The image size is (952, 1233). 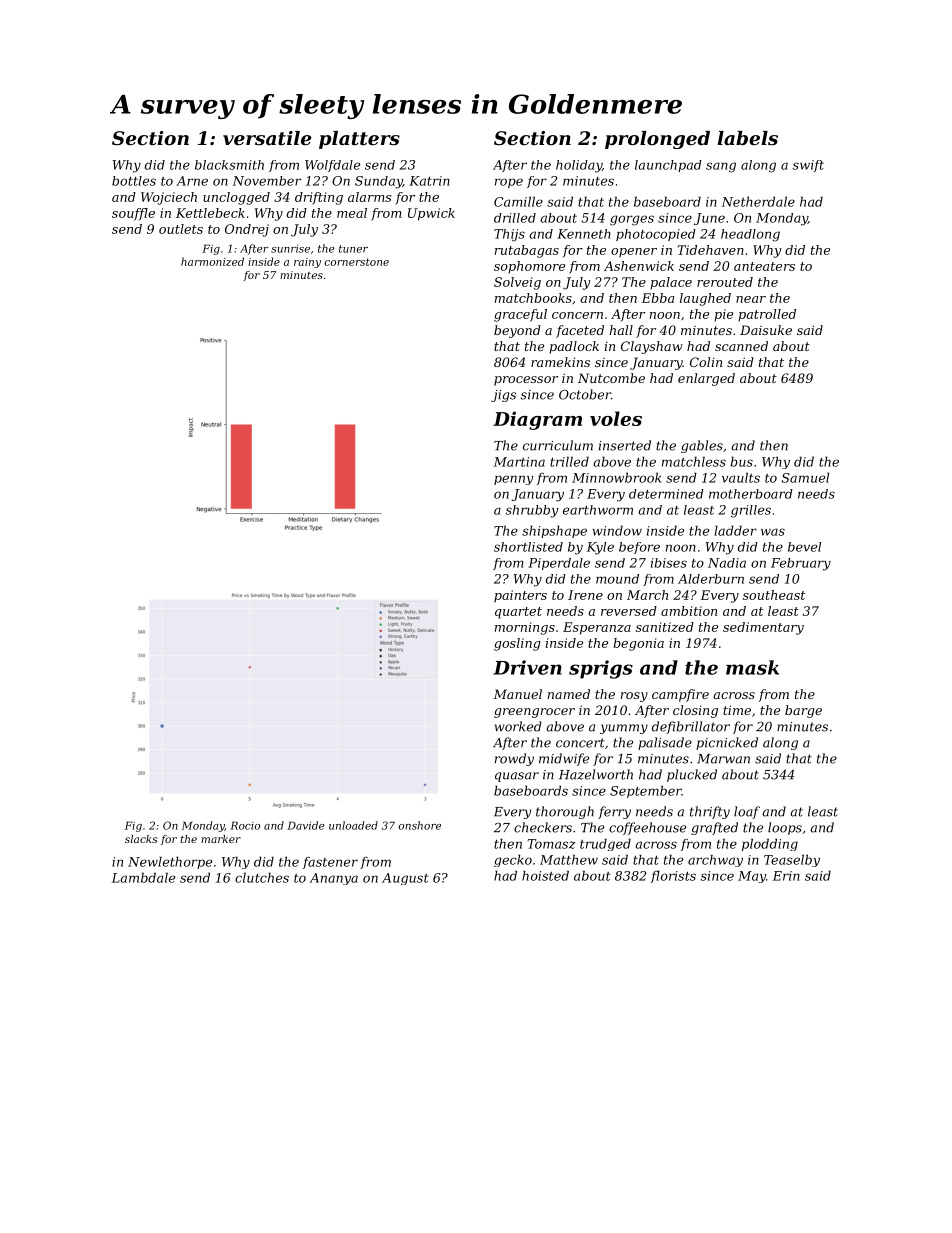 I want to click on ladder, so click(x=735, y=530).
